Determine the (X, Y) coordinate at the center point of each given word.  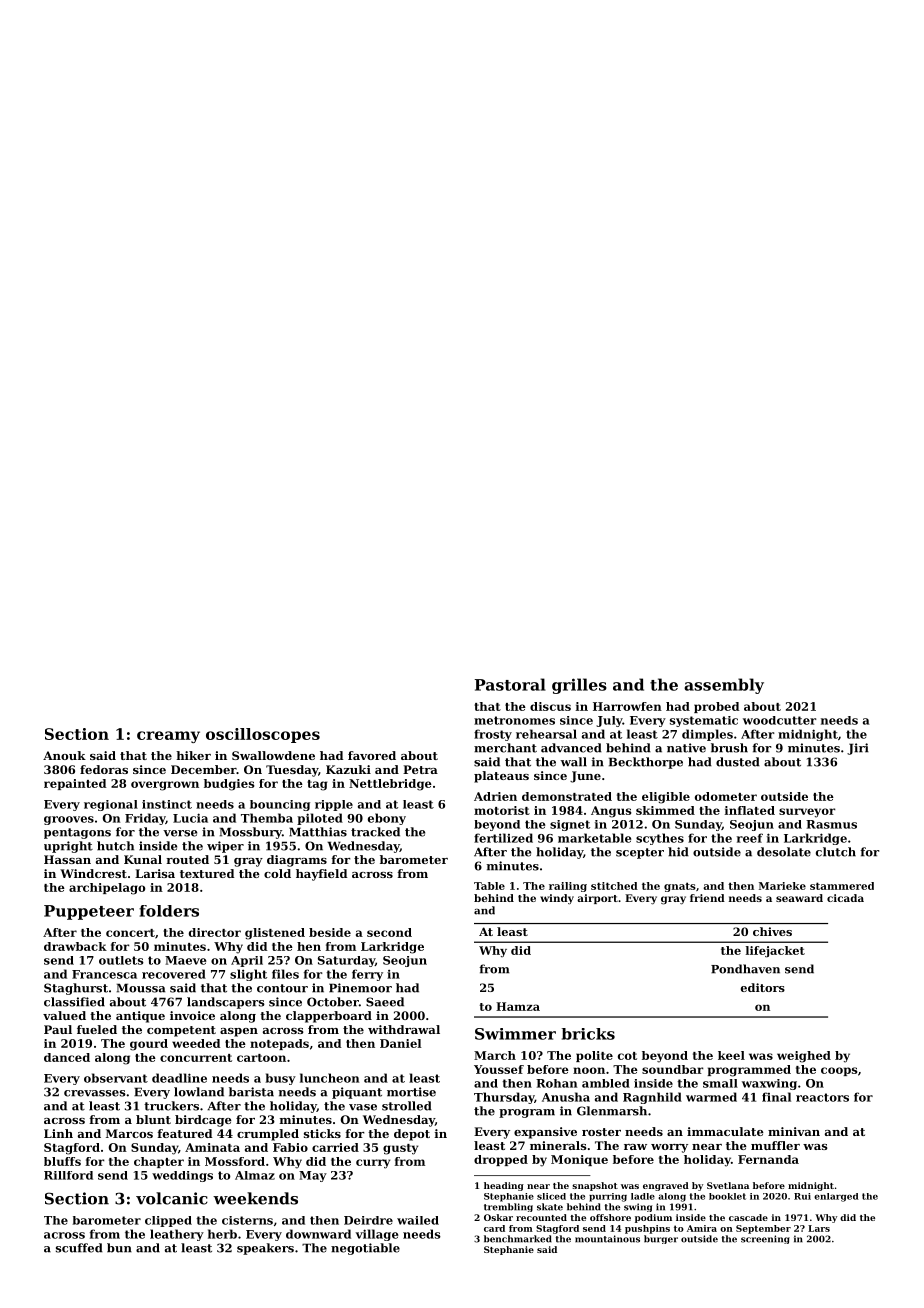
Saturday (346, 961)
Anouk (64, 755)
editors (763, 987)
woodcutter (780, 720)
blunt (153, 1119)
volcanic (172, 1198)
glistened (275, 934)
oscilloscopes (263, 735)
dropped (501, 1160)
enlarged (836, 1197)
